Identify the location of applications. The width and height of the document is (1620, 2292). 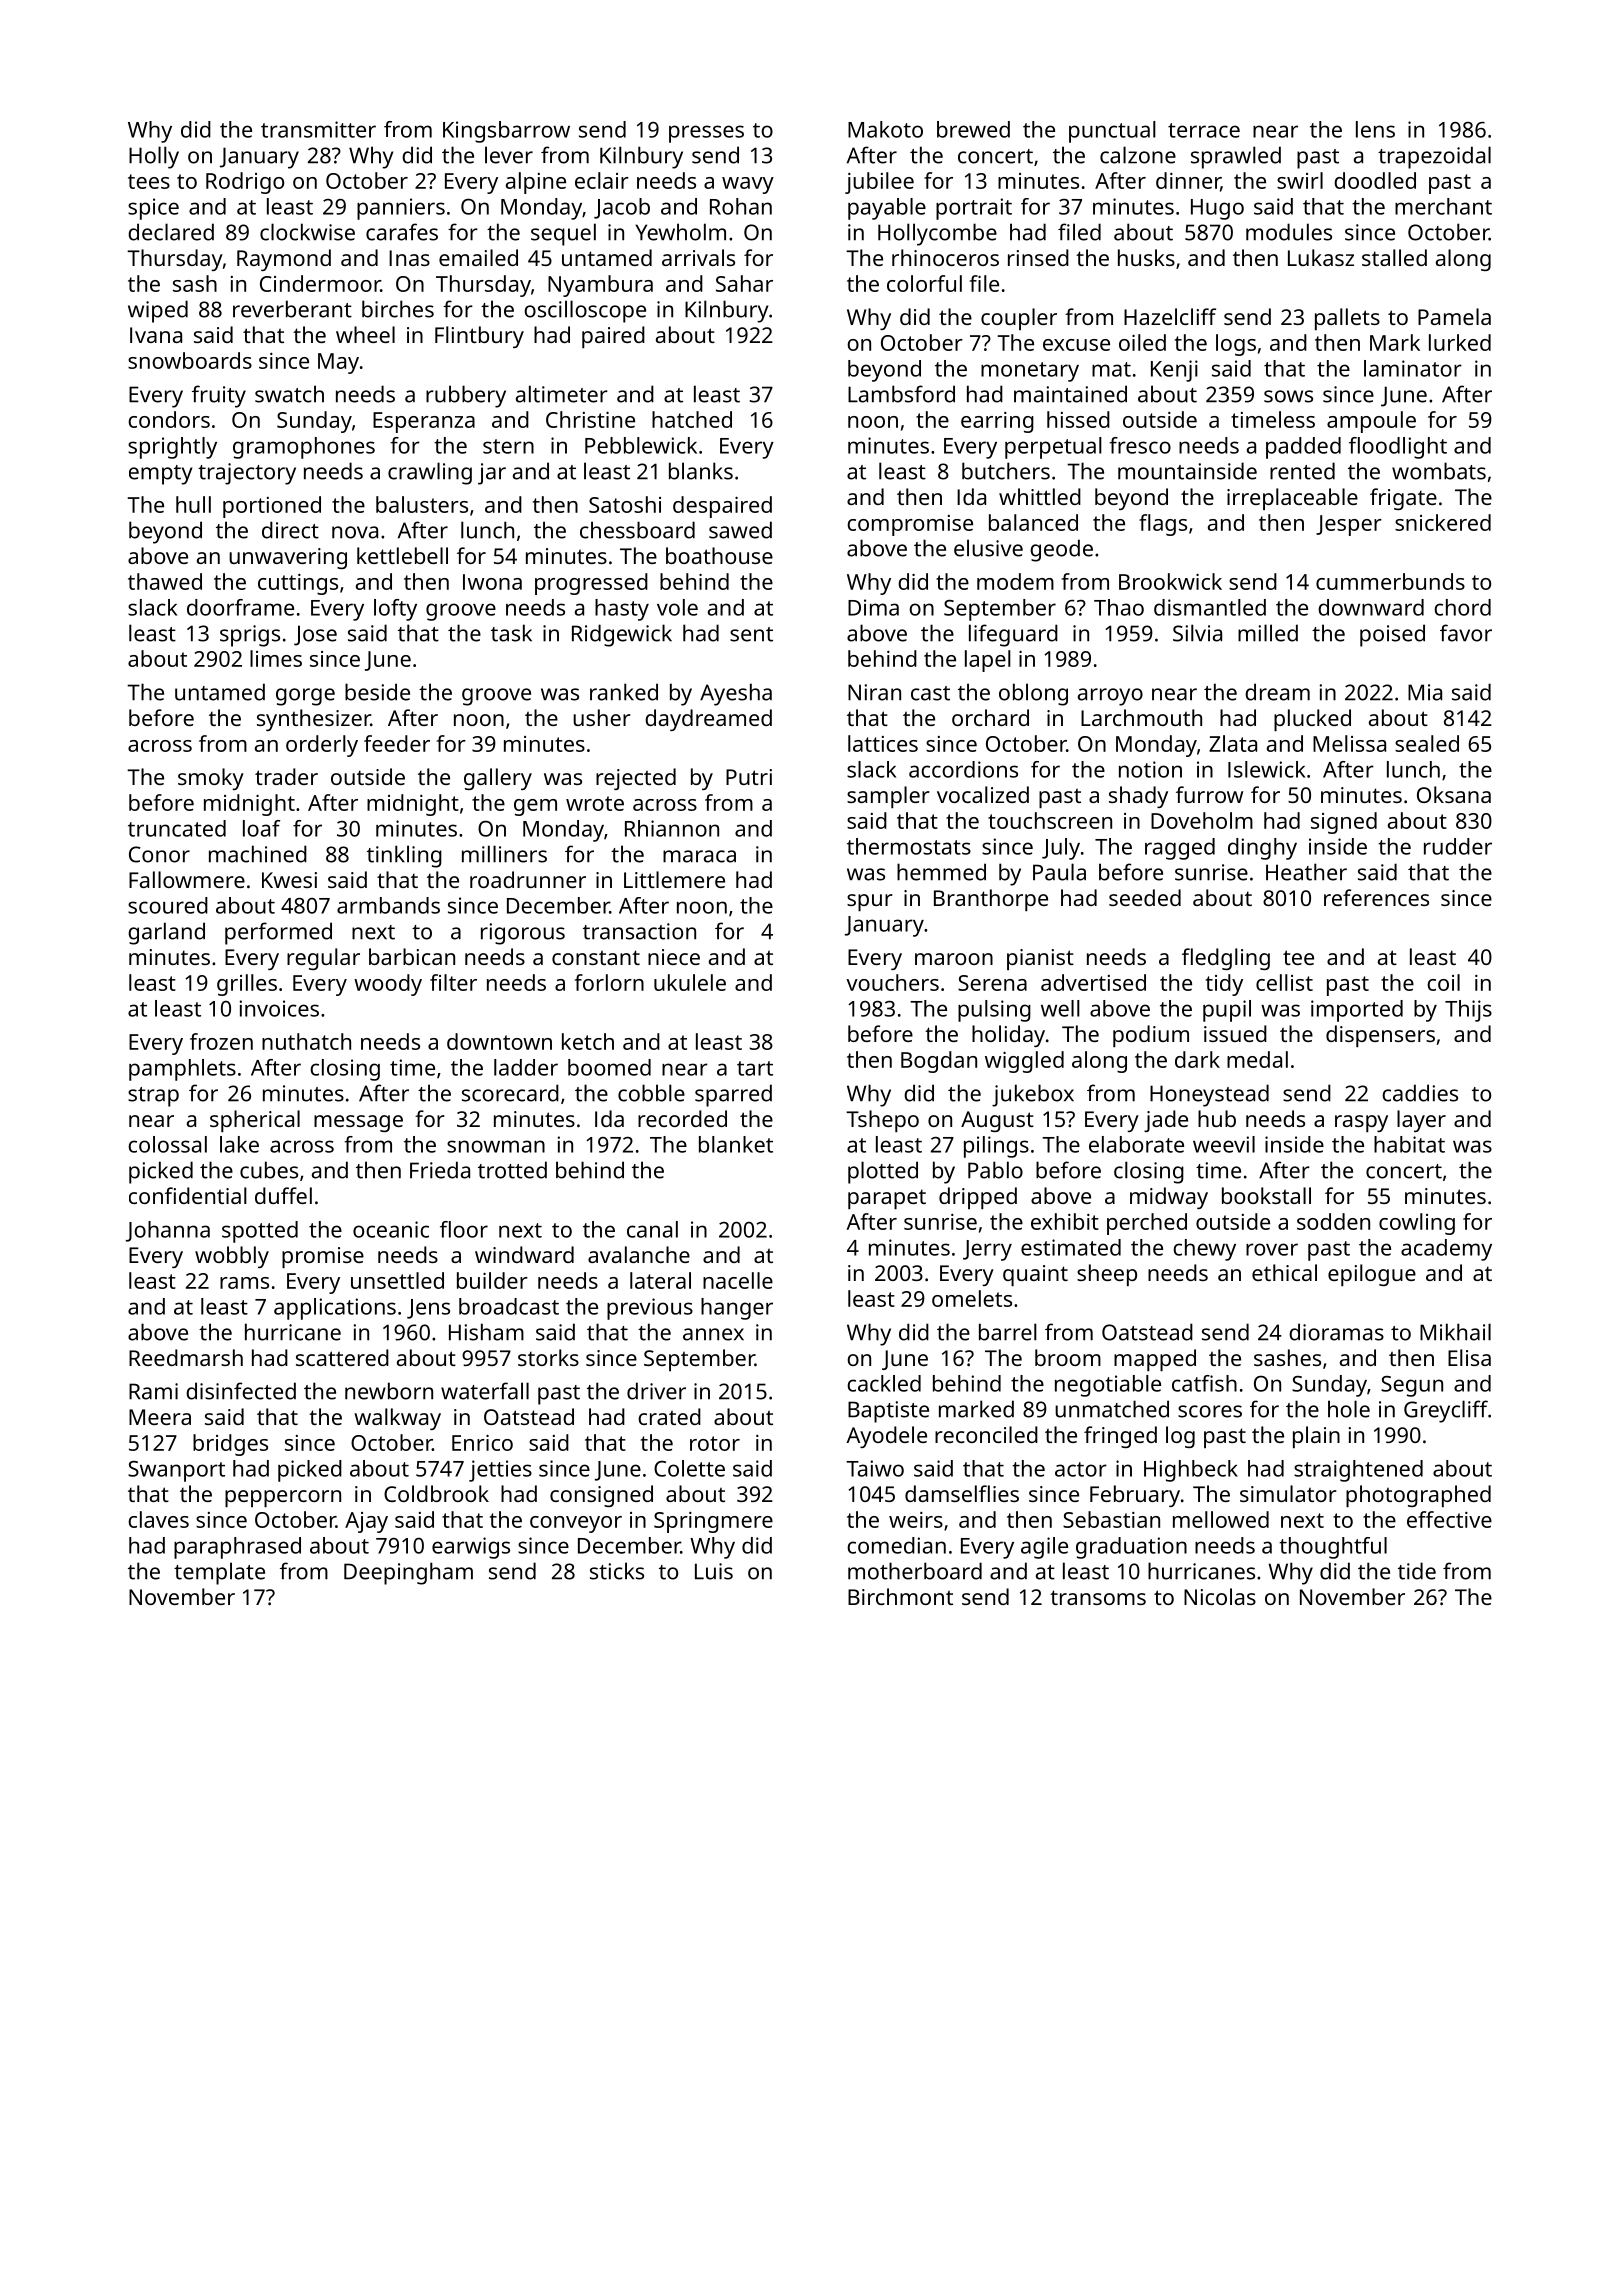
(335, 1309).
